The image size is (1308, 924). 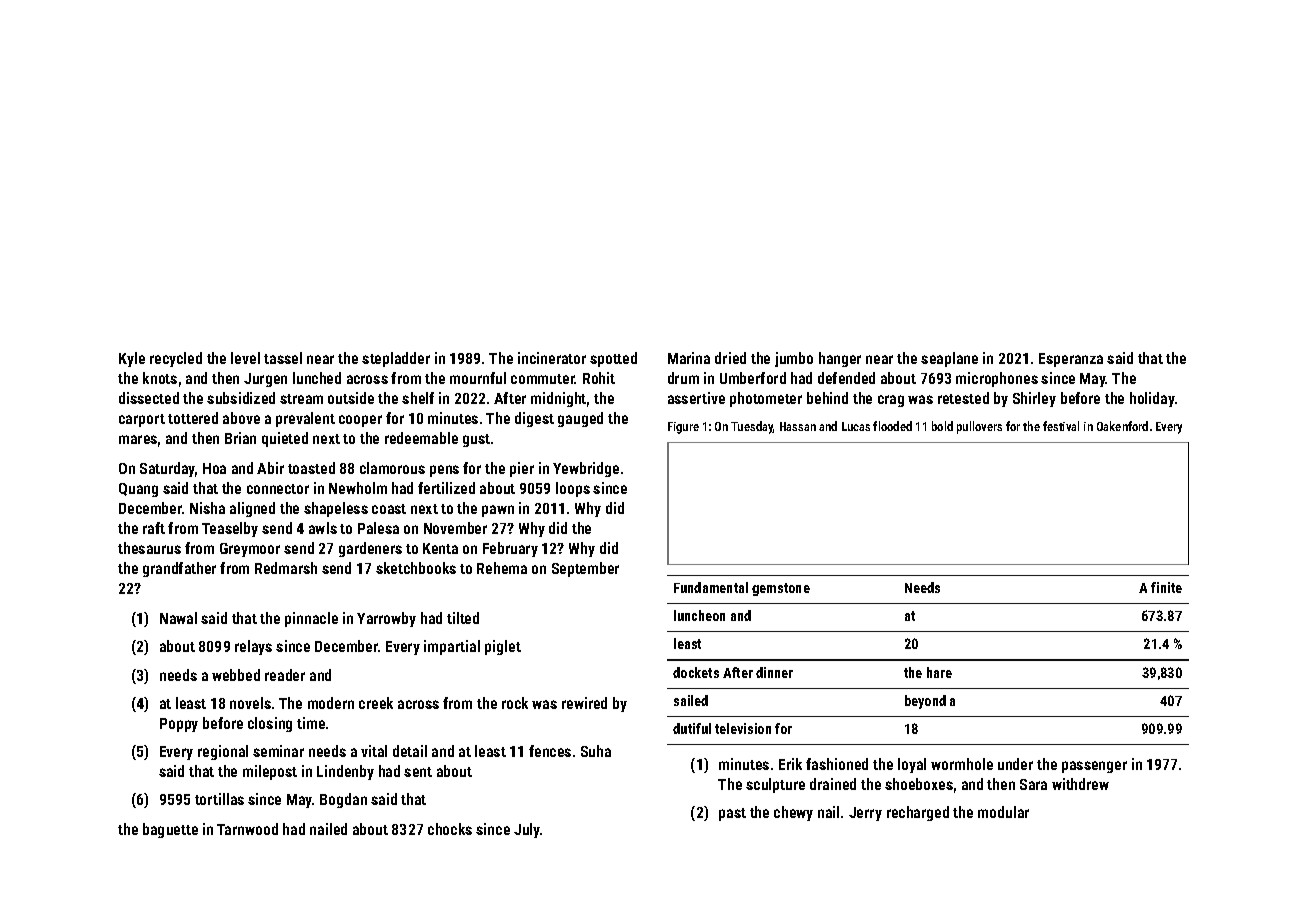 I want to click on reader, so click(x=285, y=675).
